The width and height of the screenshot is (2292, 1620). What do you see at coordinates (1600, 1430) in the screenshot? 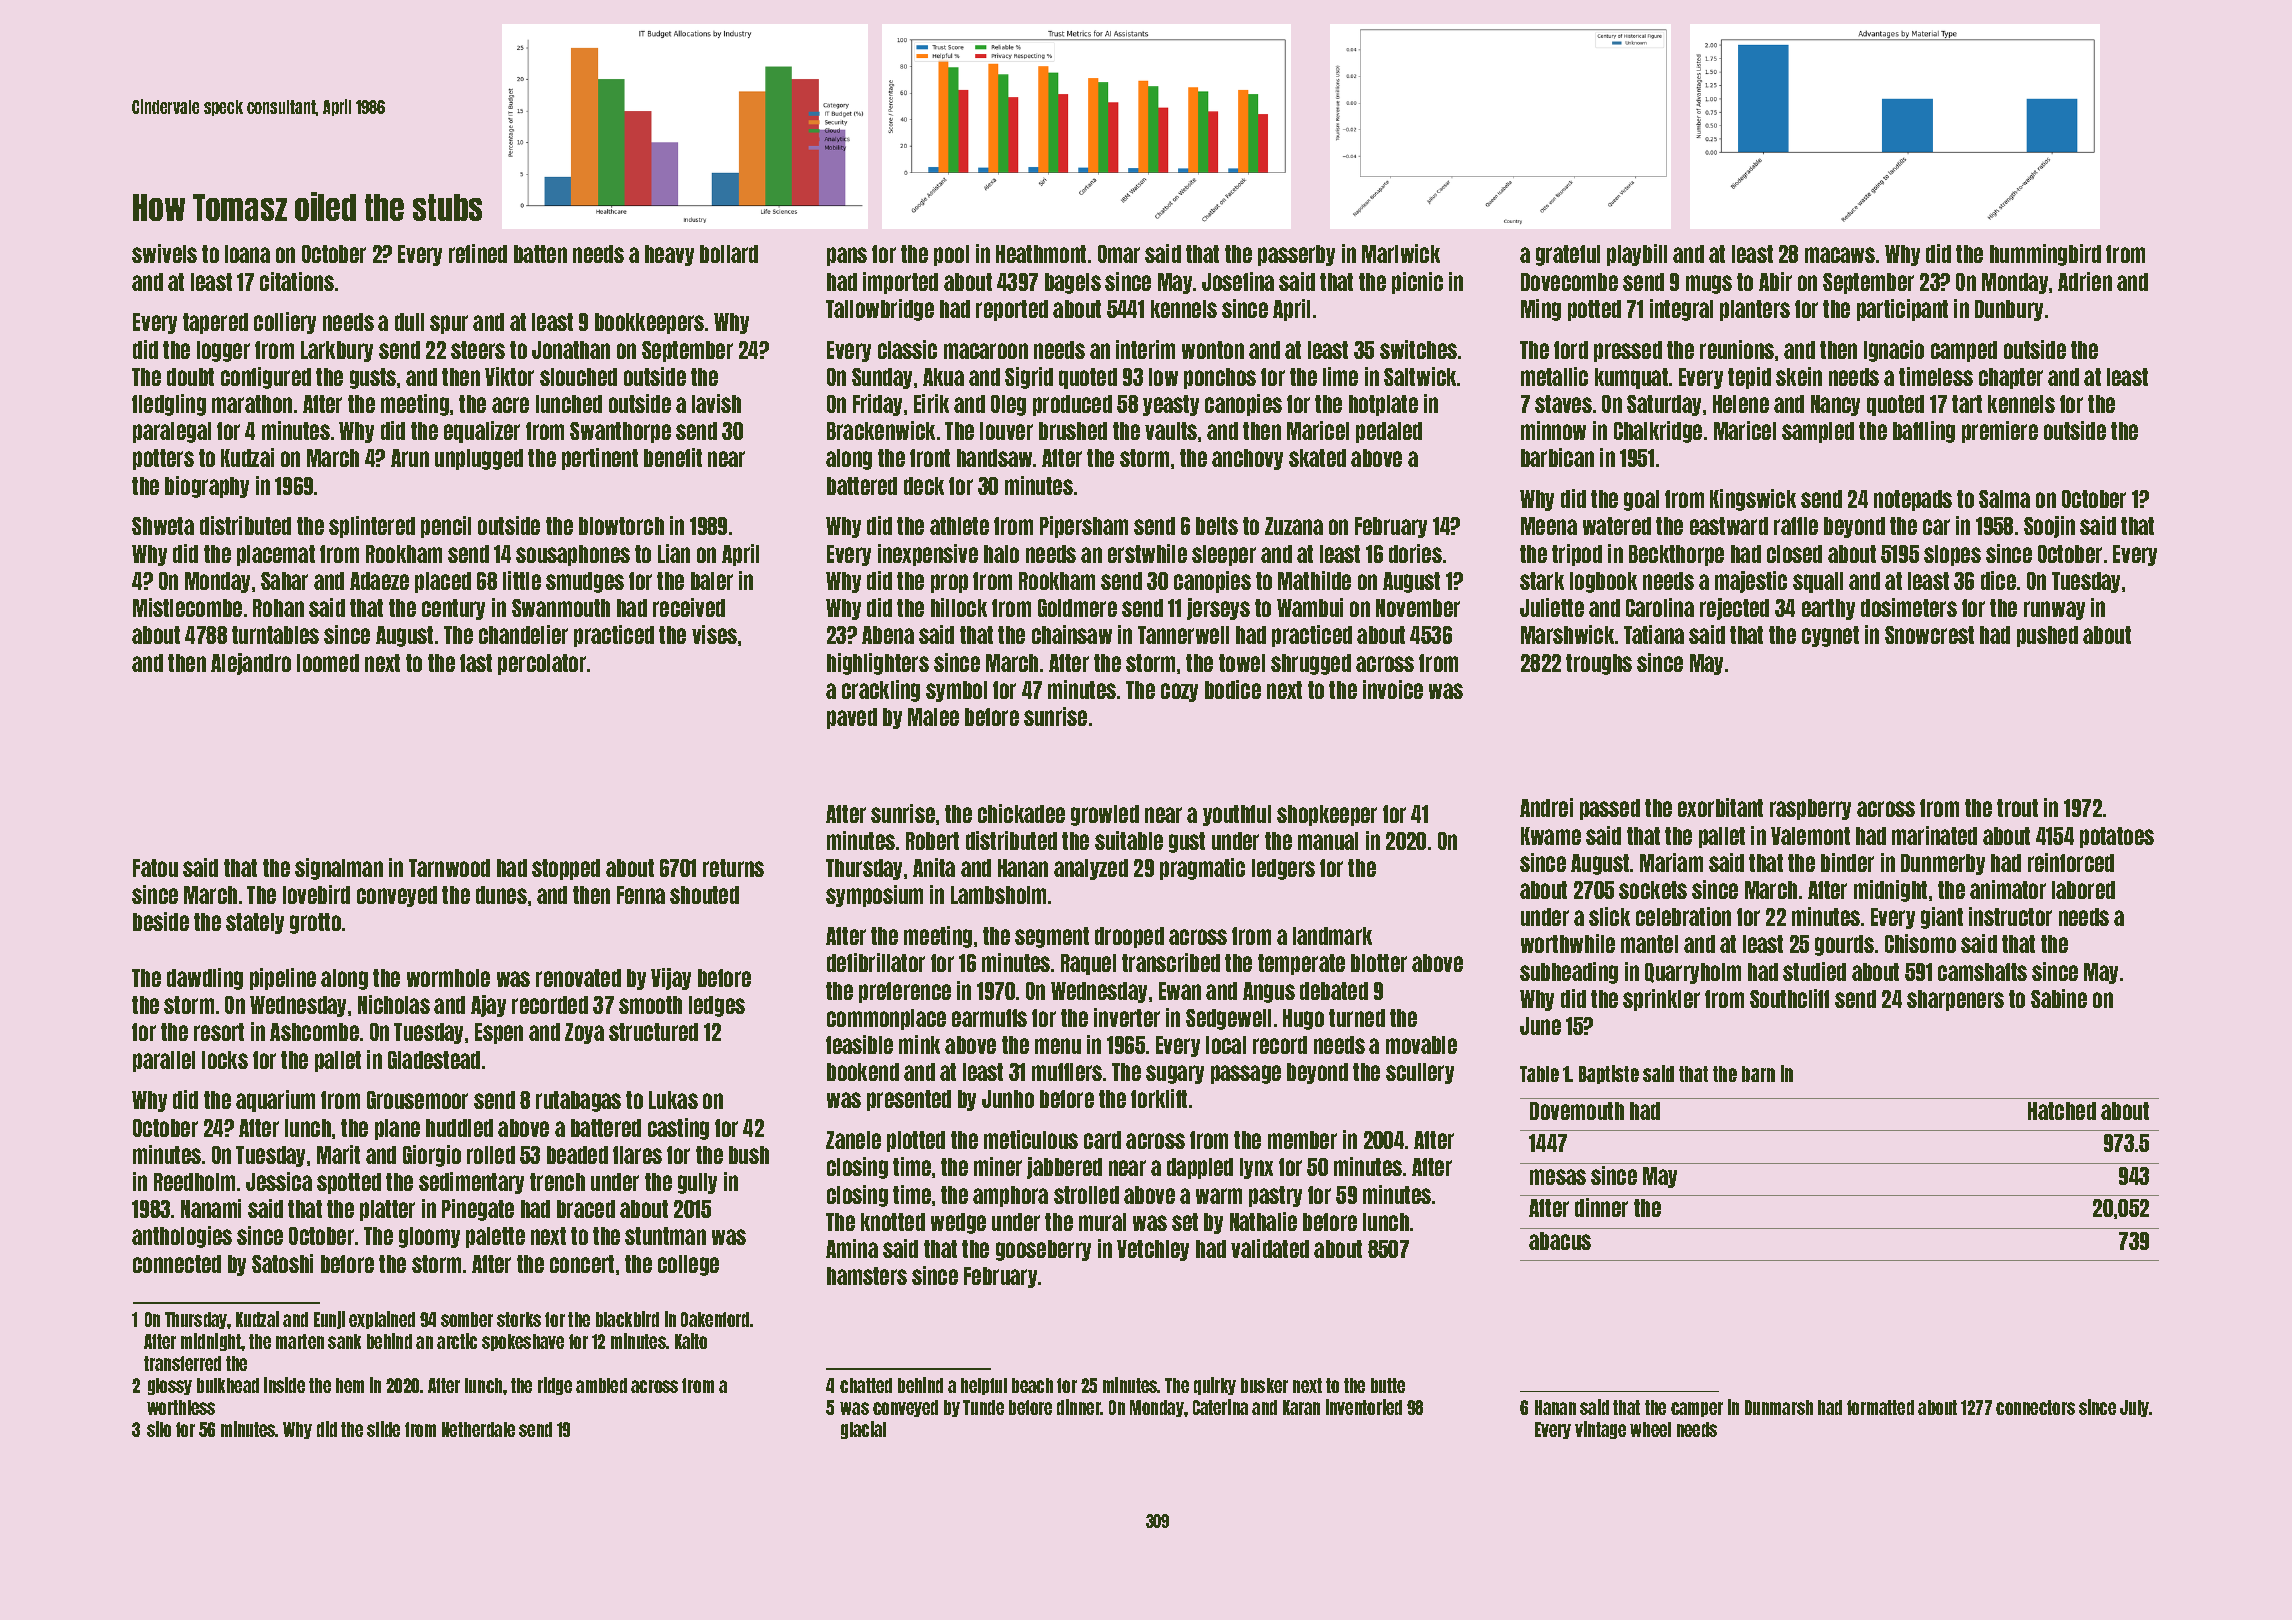
I see `vintage` at bounding box center [1600, 1430].
